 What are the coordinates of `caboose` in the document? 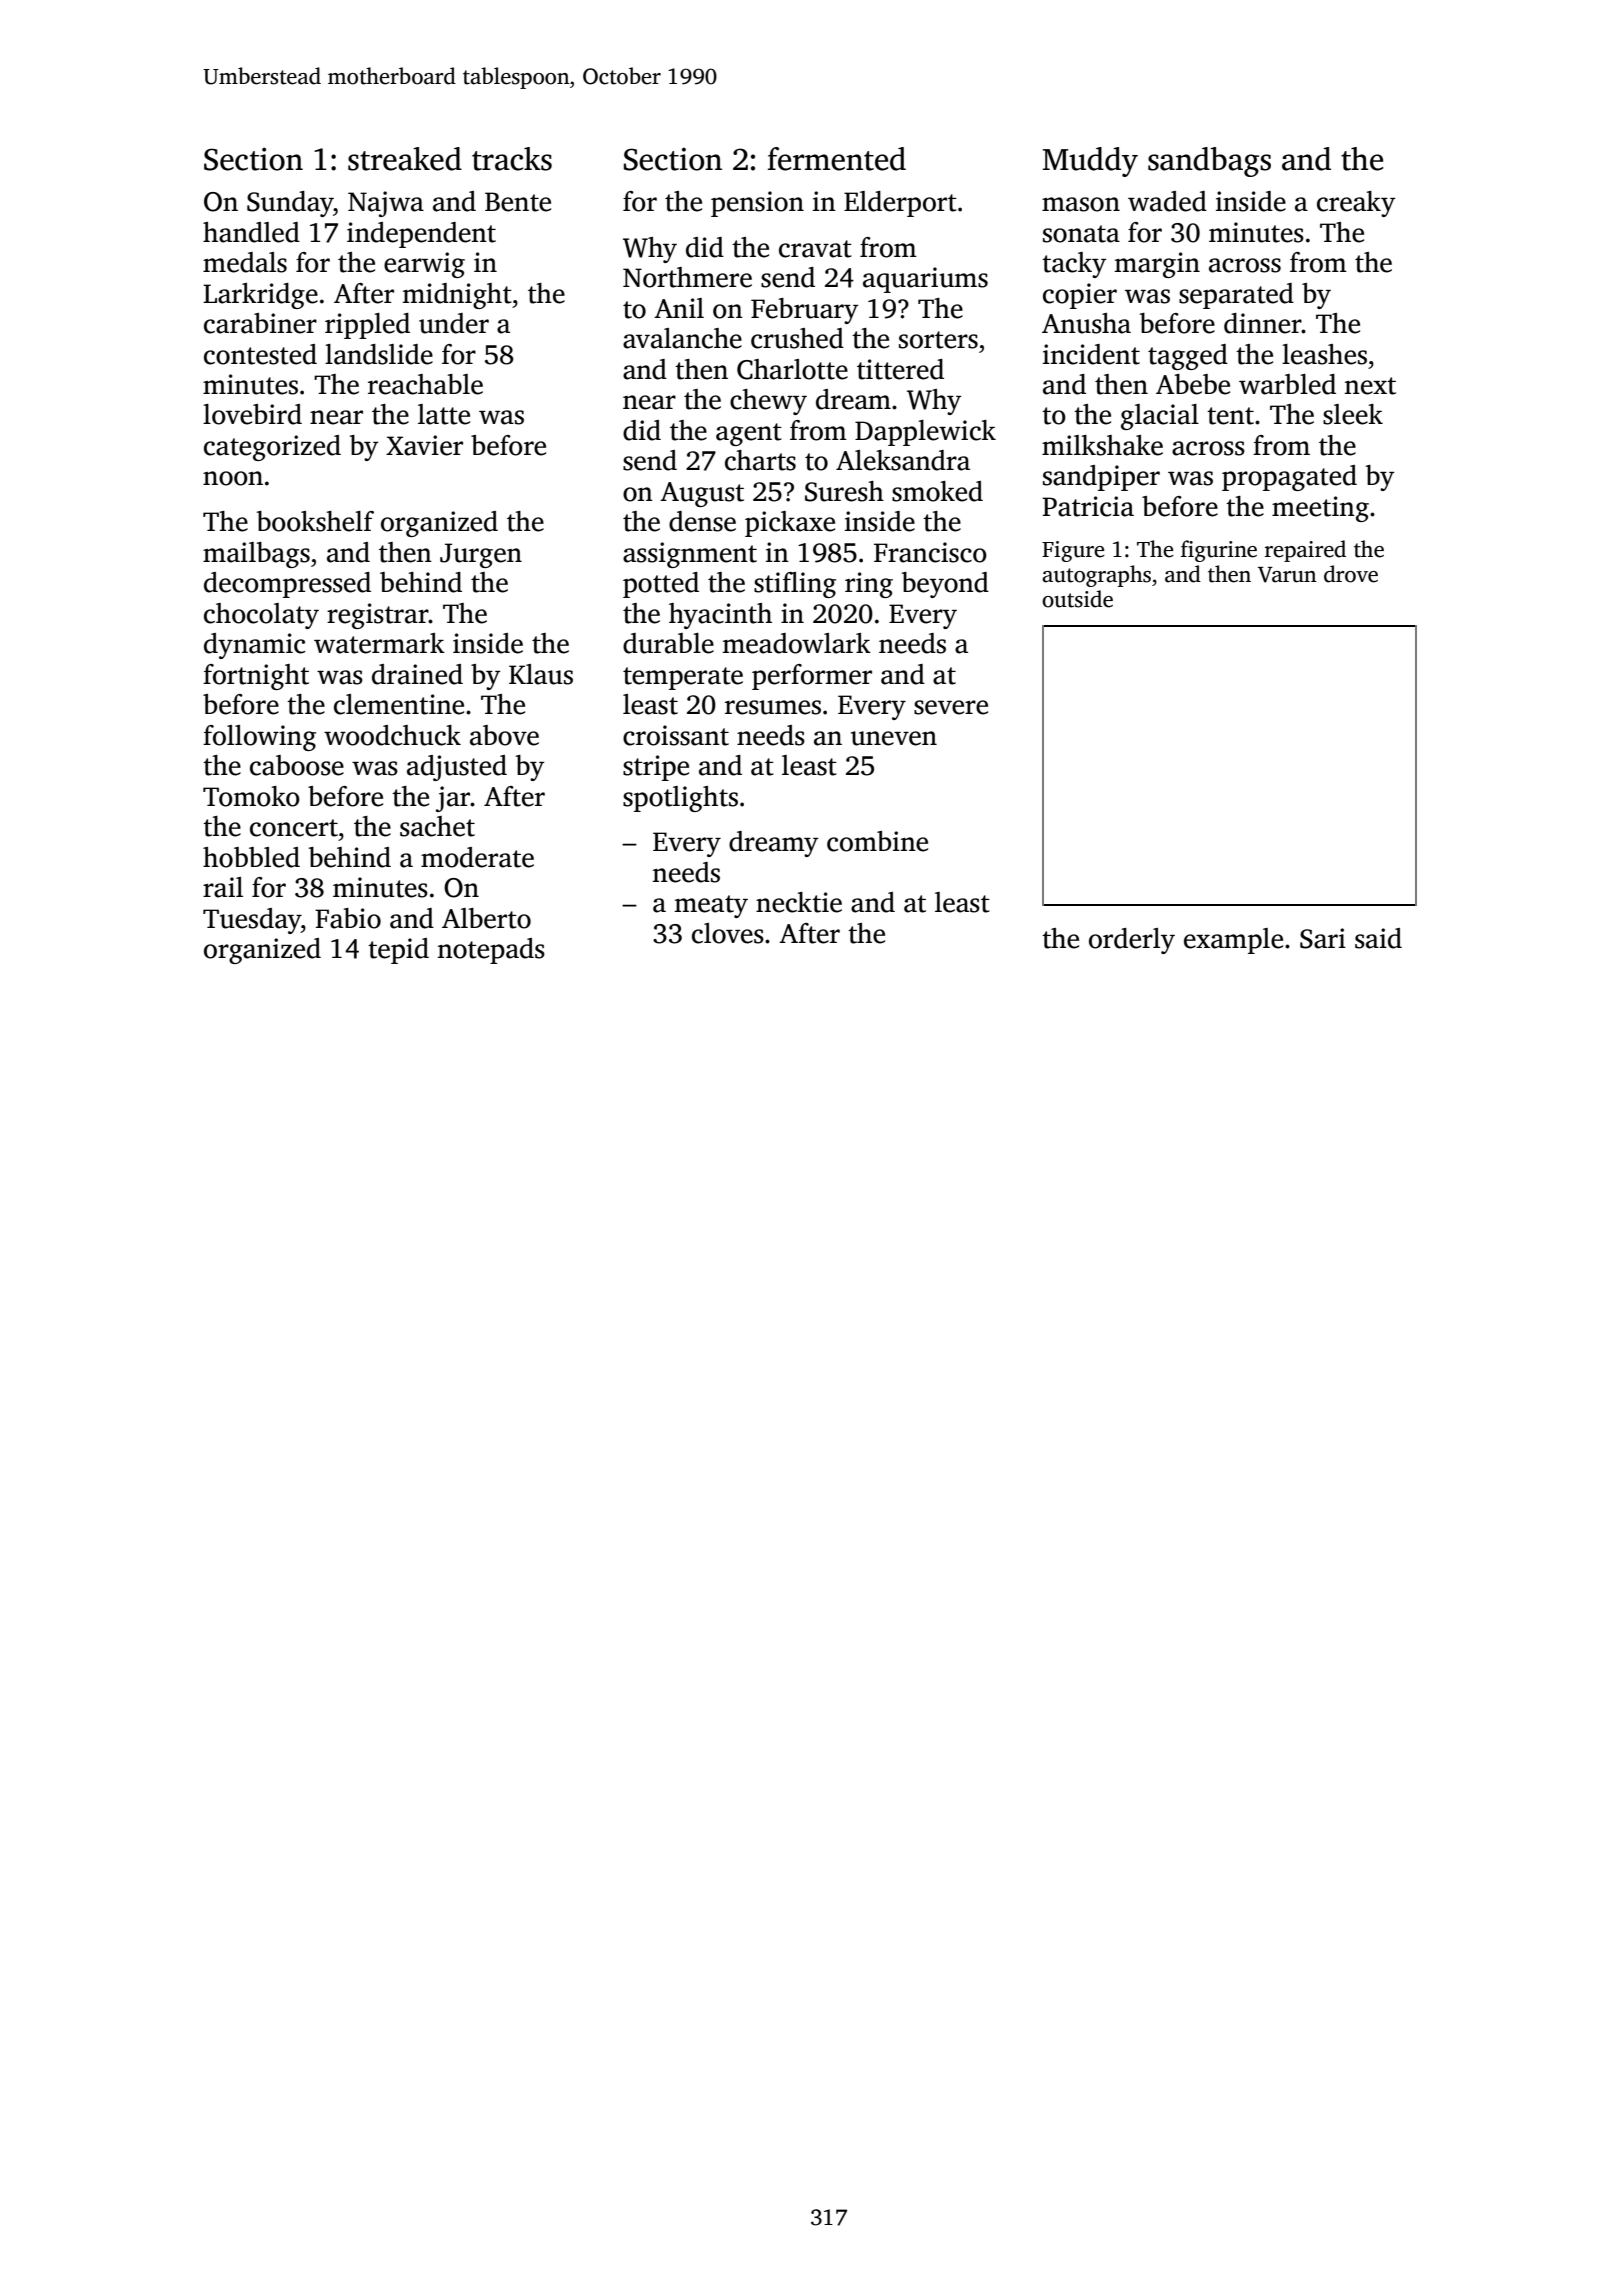 It's located at (297, 765).
